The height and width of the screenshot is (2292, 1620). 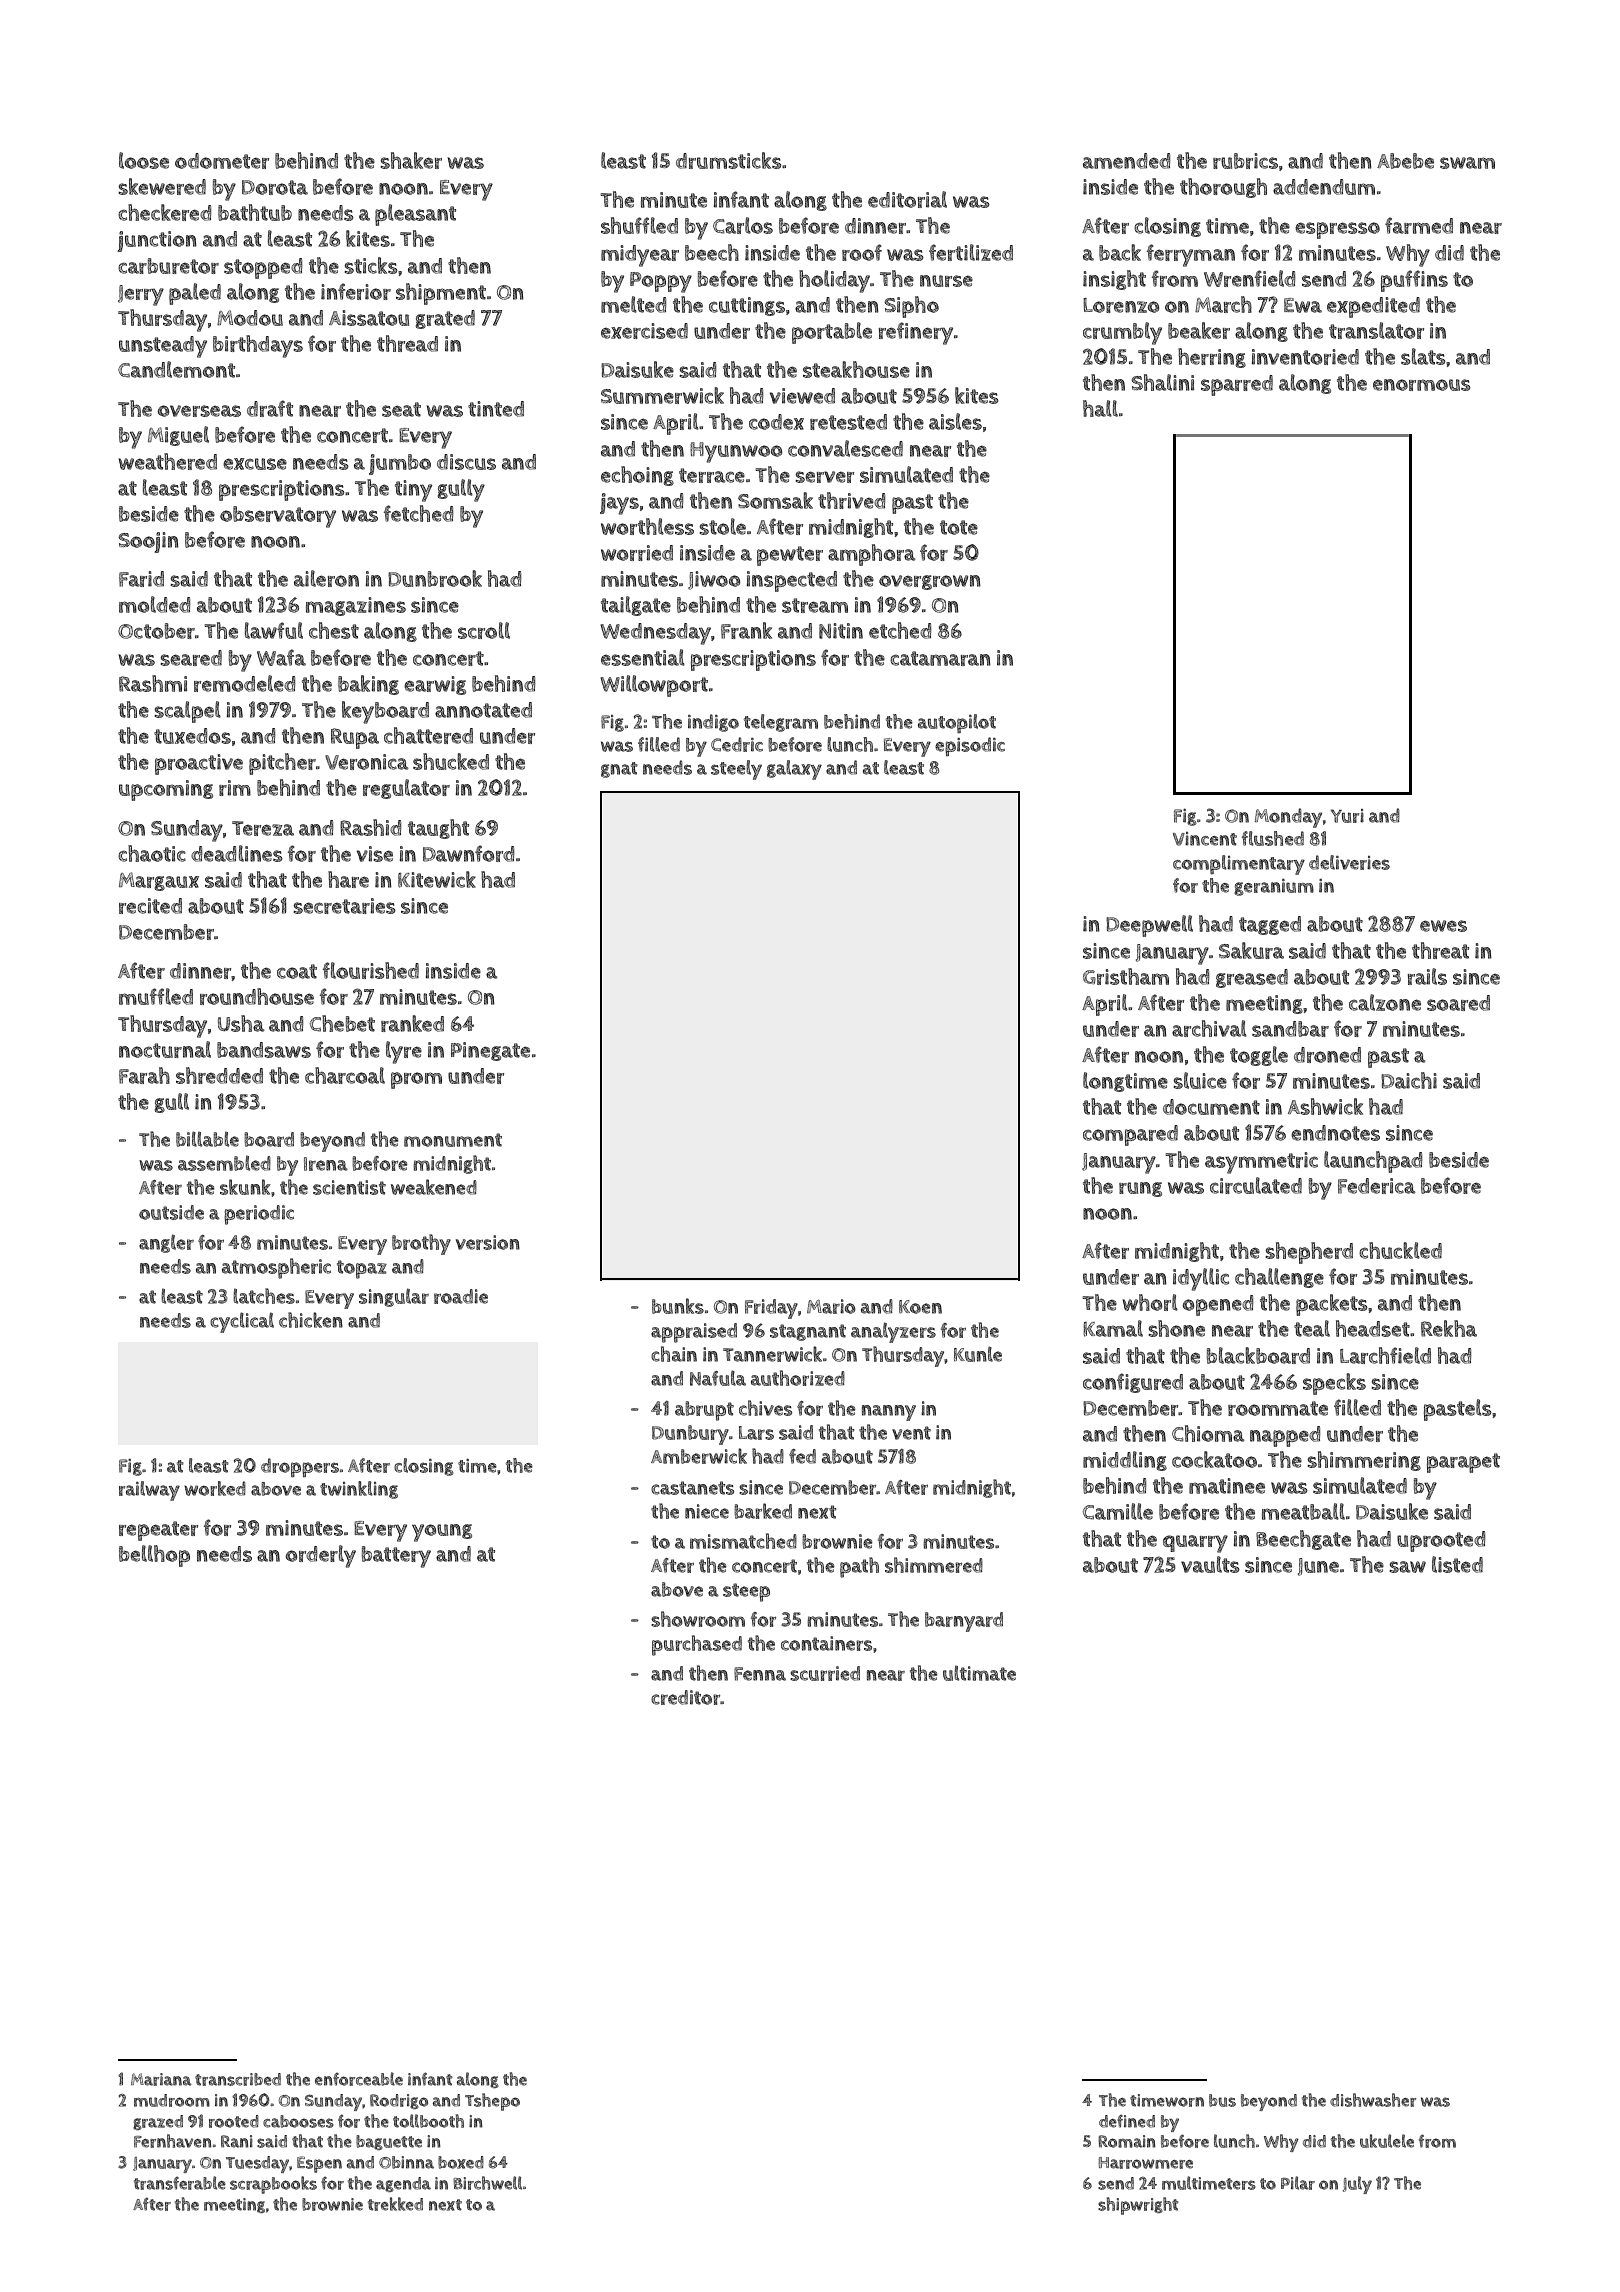 I want to click on bunks, so click(x=678, y=1306).
